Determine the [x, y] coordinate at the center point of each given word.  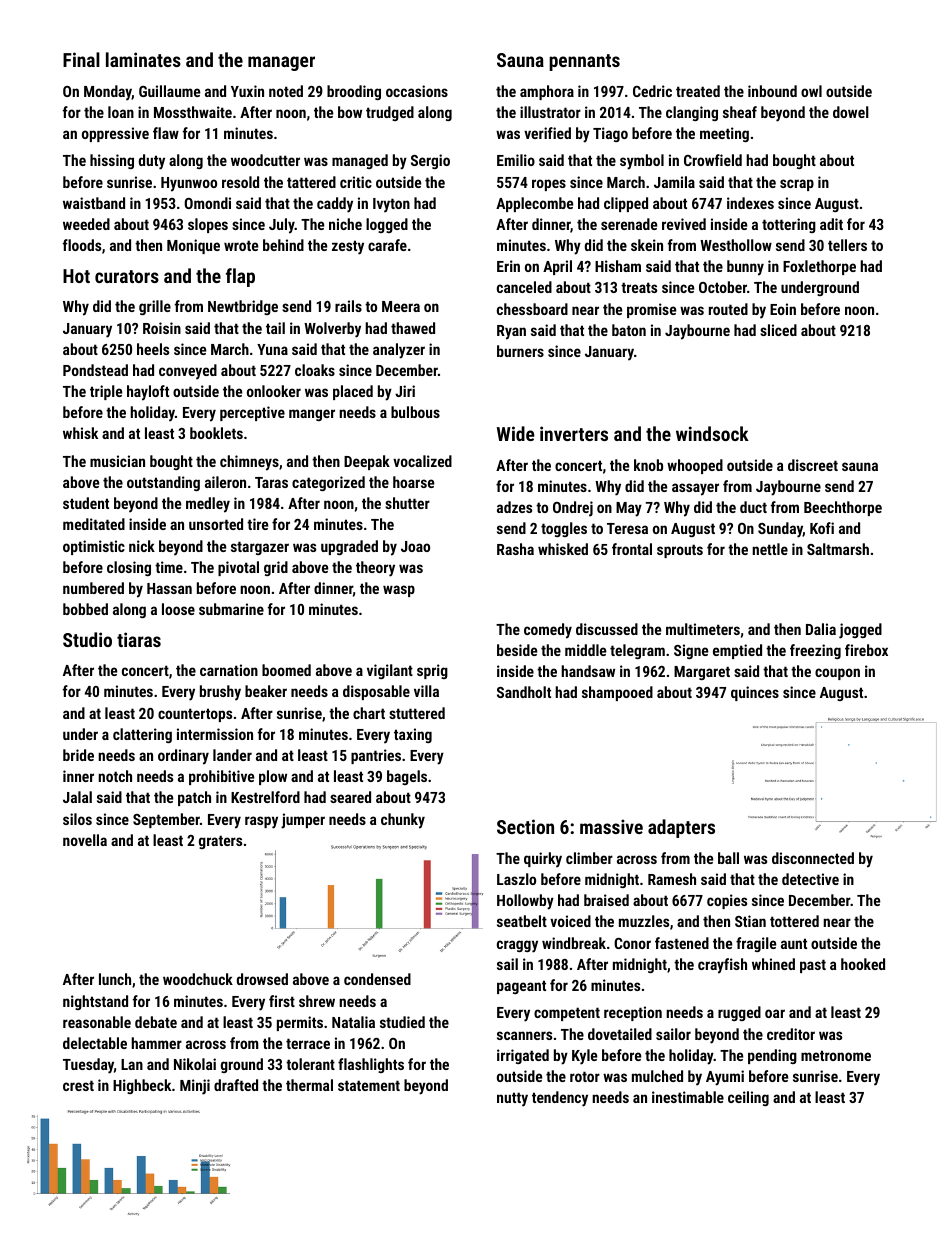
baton [629, 330]
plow [273, 777]
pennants [584, 62]
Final [81, 59]
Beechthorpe [843, 508]
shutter [407, 503]
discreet [813, 465]
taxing [413, 735]
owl [811, 91]
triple [106, 392]
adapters [681, 828]
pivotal [238, 568]
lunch [115, 979]
